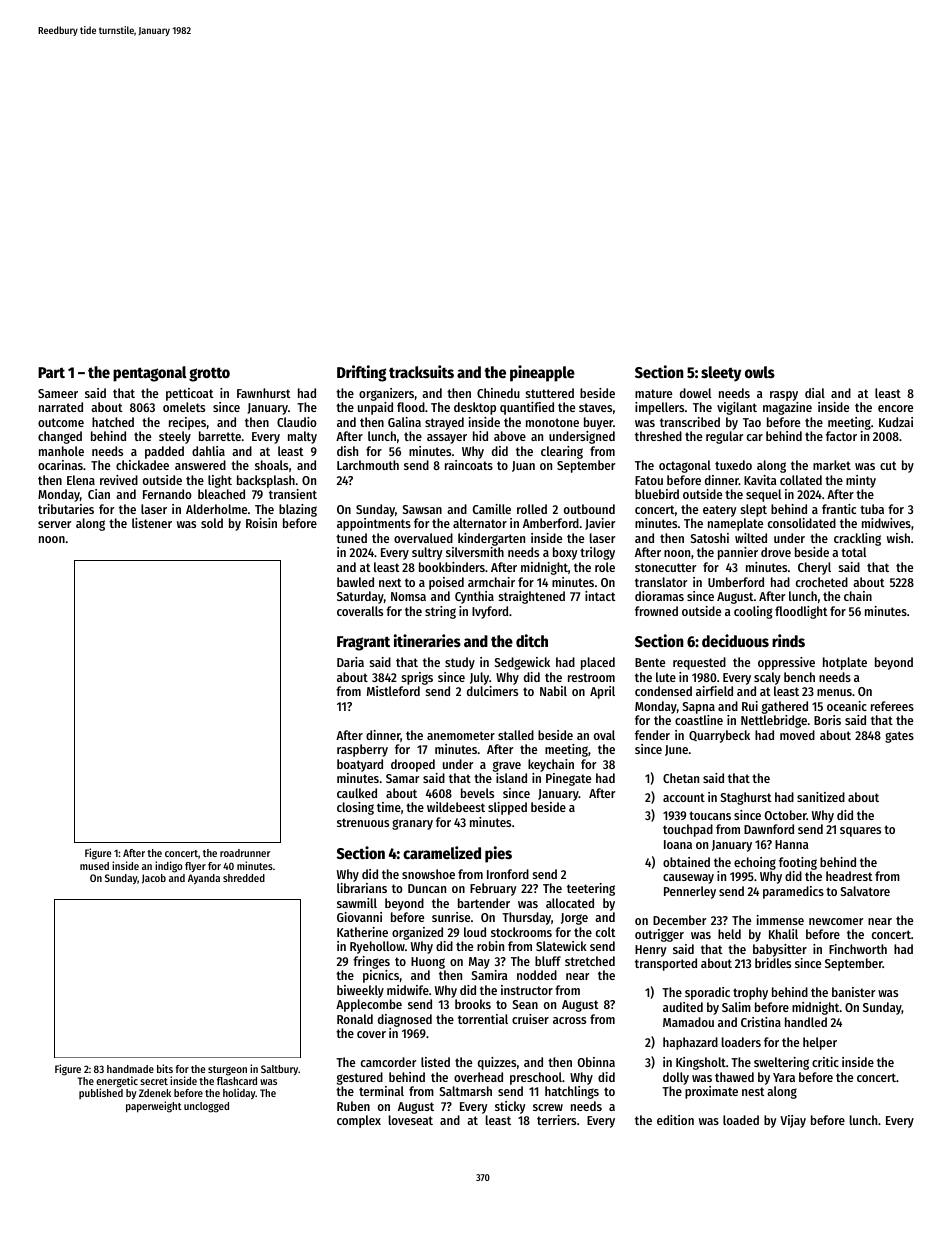  I want to click on pineapple, so click(542, 373).
